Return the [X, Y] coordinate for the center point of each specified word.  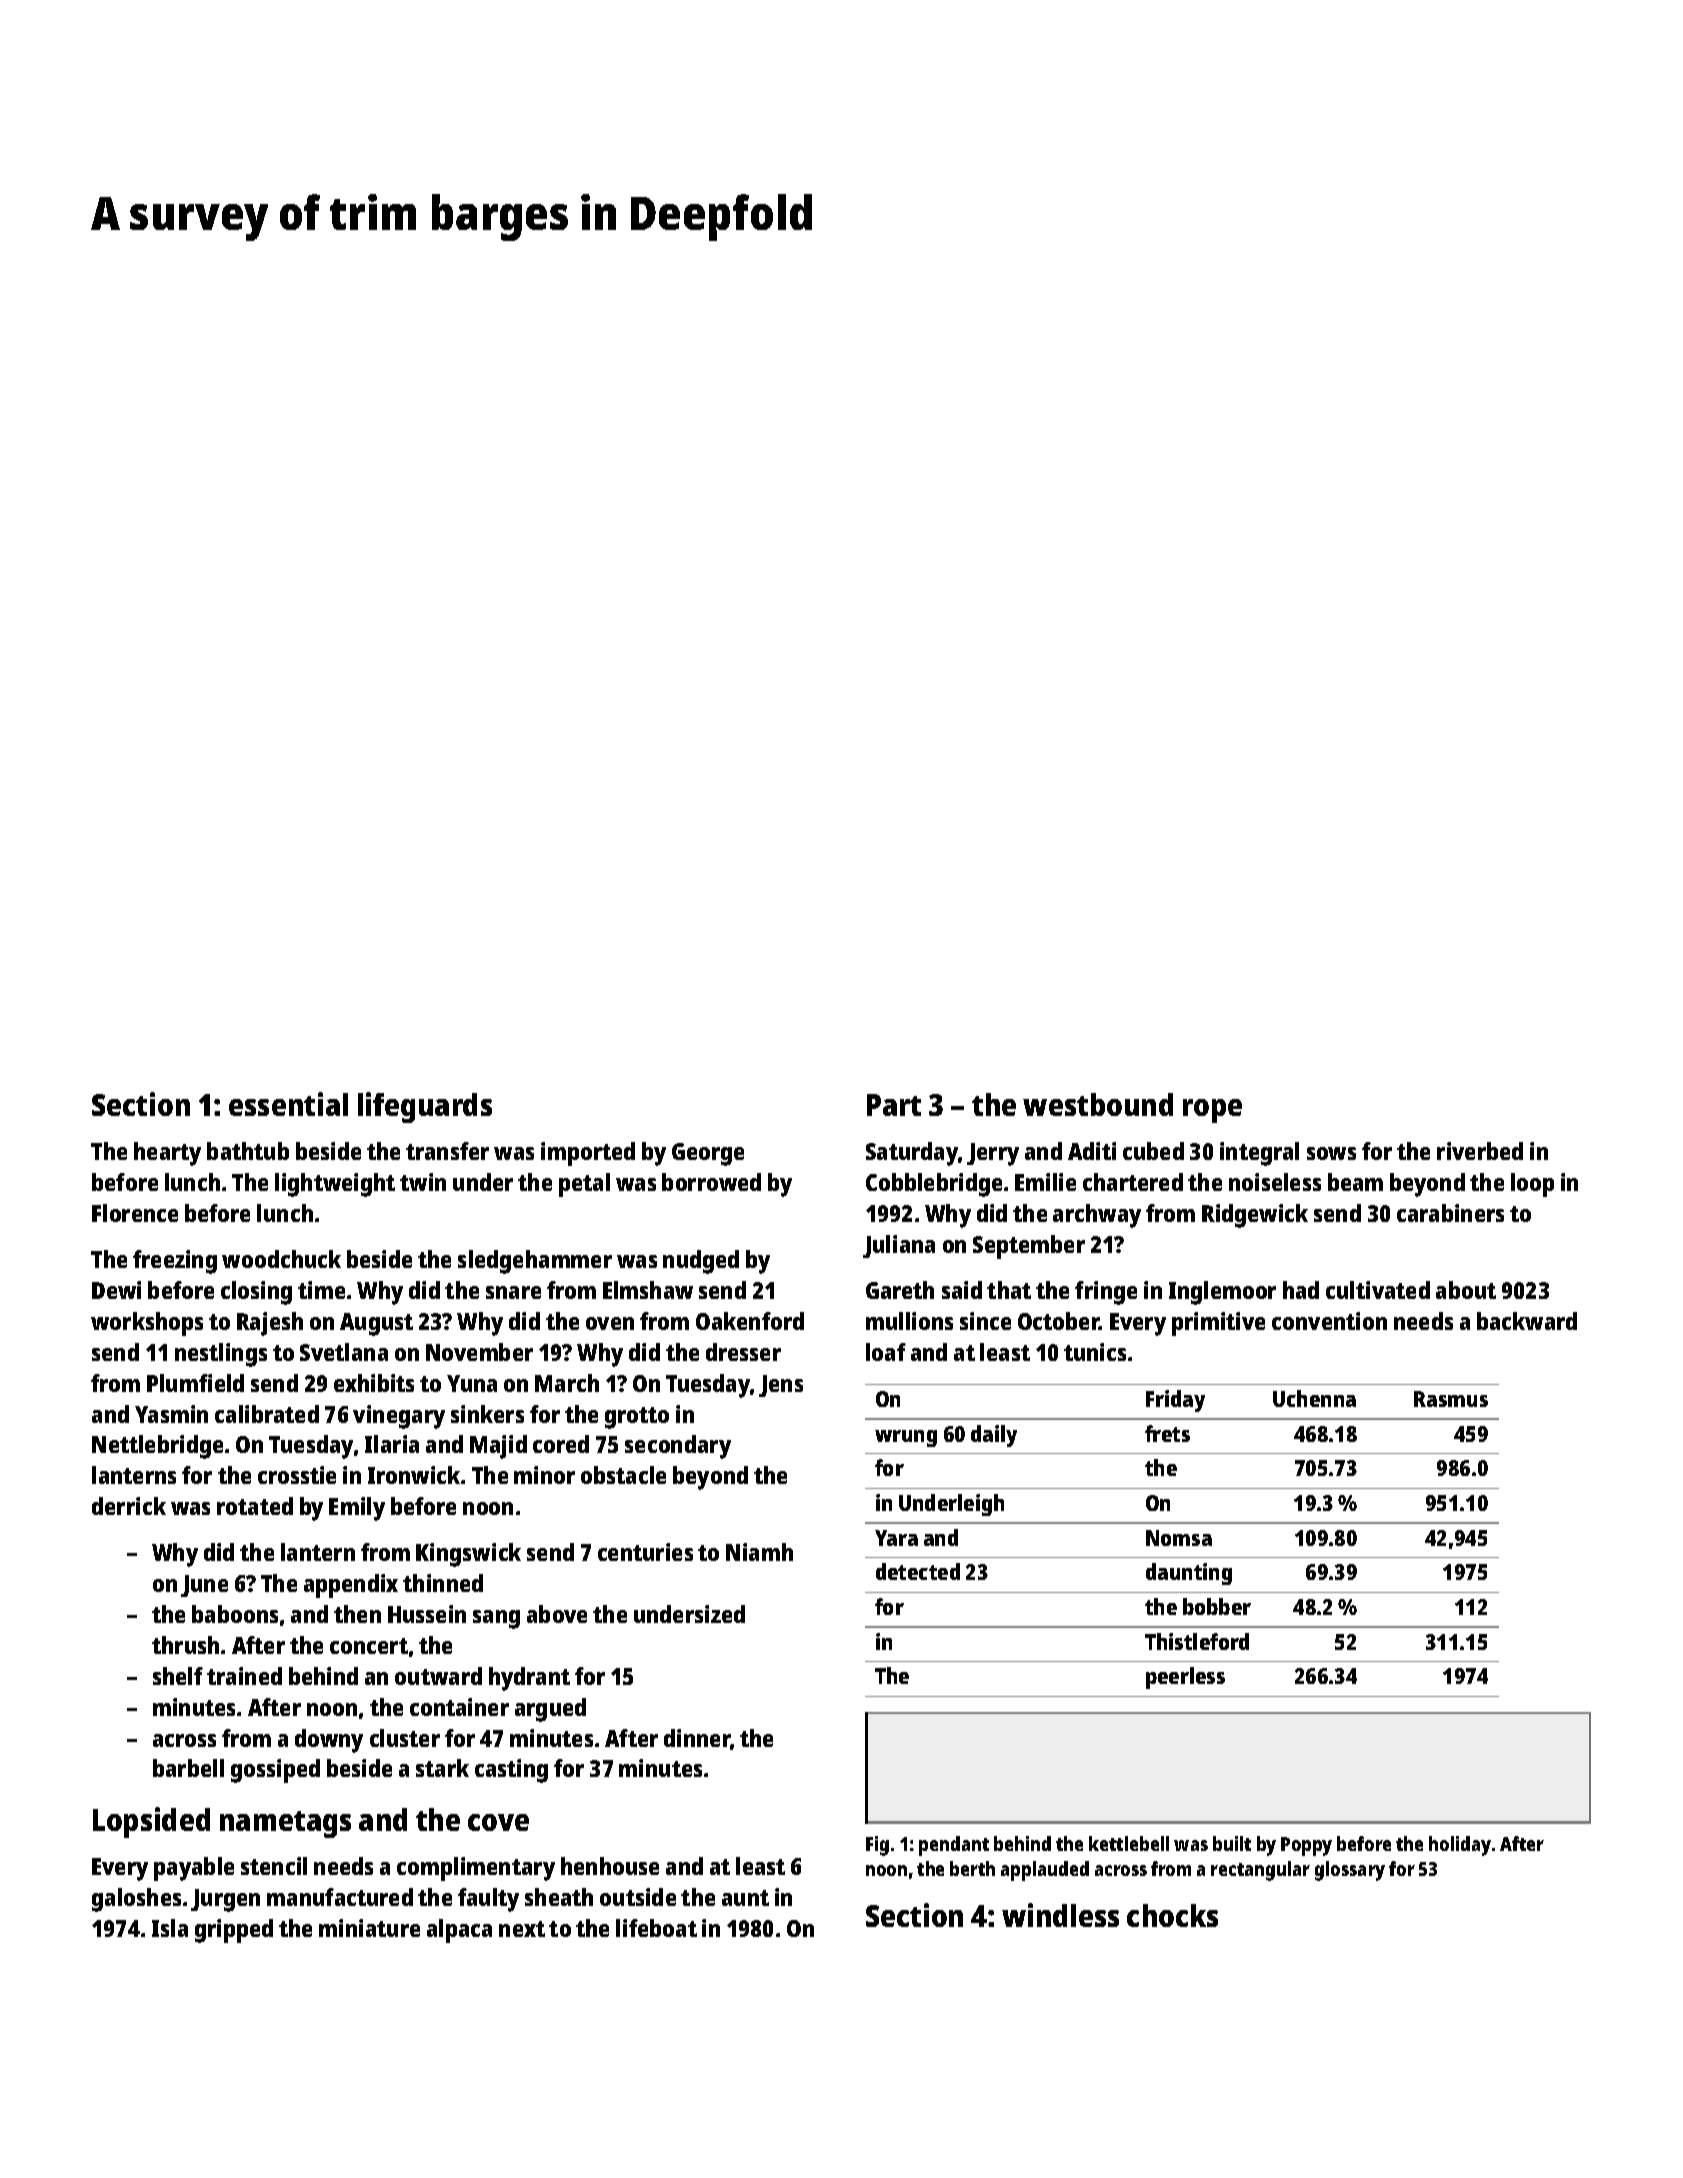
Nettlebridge [157, 1447]
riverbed [1480, 1151]
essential [288, 1104]
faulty [488, 1900]
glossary [1350, 1871]
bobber [1217, 1606]
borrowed [711, 1182]
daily [994, 1436]
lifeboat [656, 1928]
